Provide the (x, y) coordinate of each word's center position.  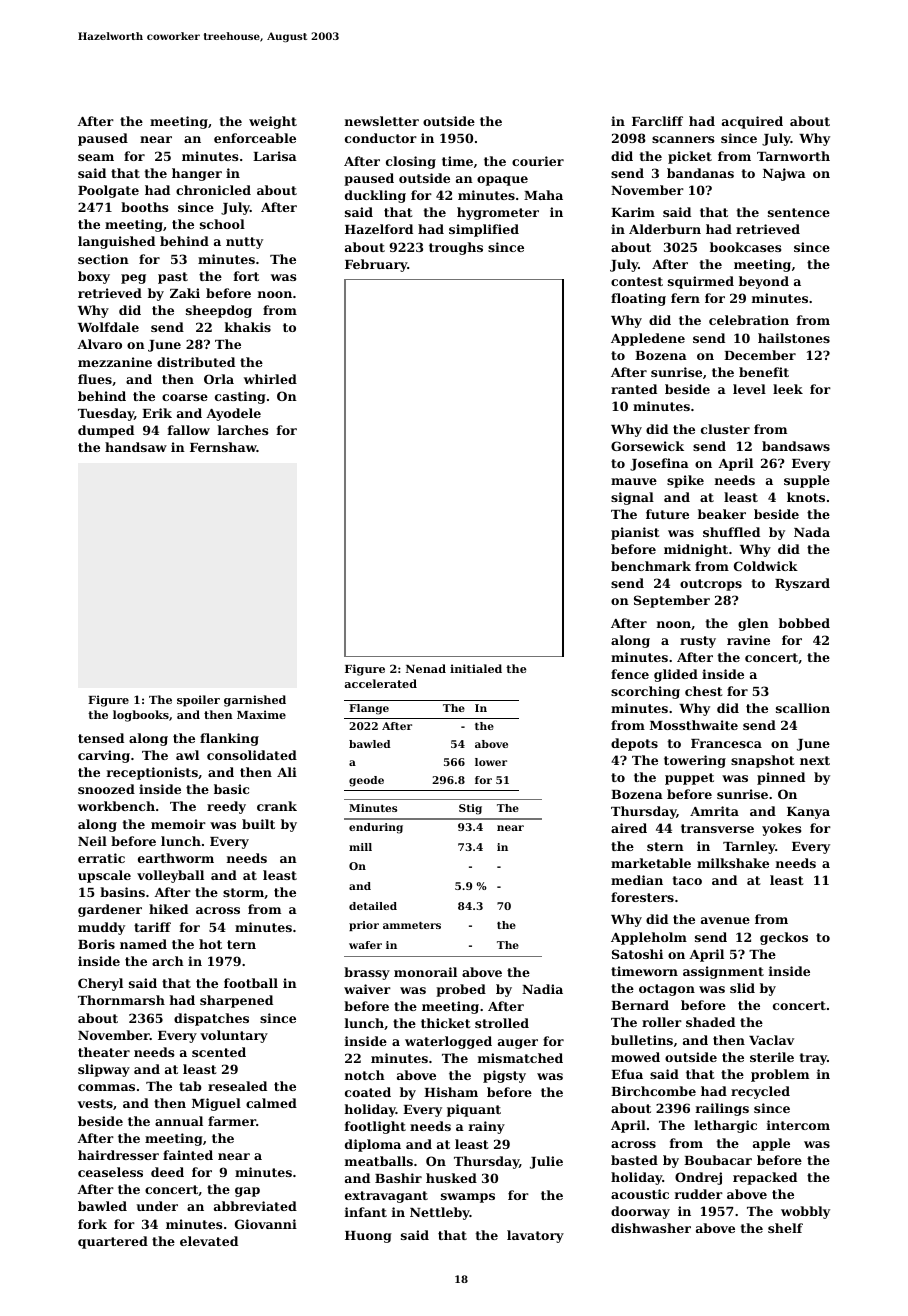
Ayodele (233, 414)
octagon (667, 990)
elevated (209, 1241)
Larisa (275, 156)
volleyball (170, 876)
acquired (752, 122)
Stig (470, 809)
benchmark (651, 566)
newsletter (382, 121)
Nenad (426, 668)
